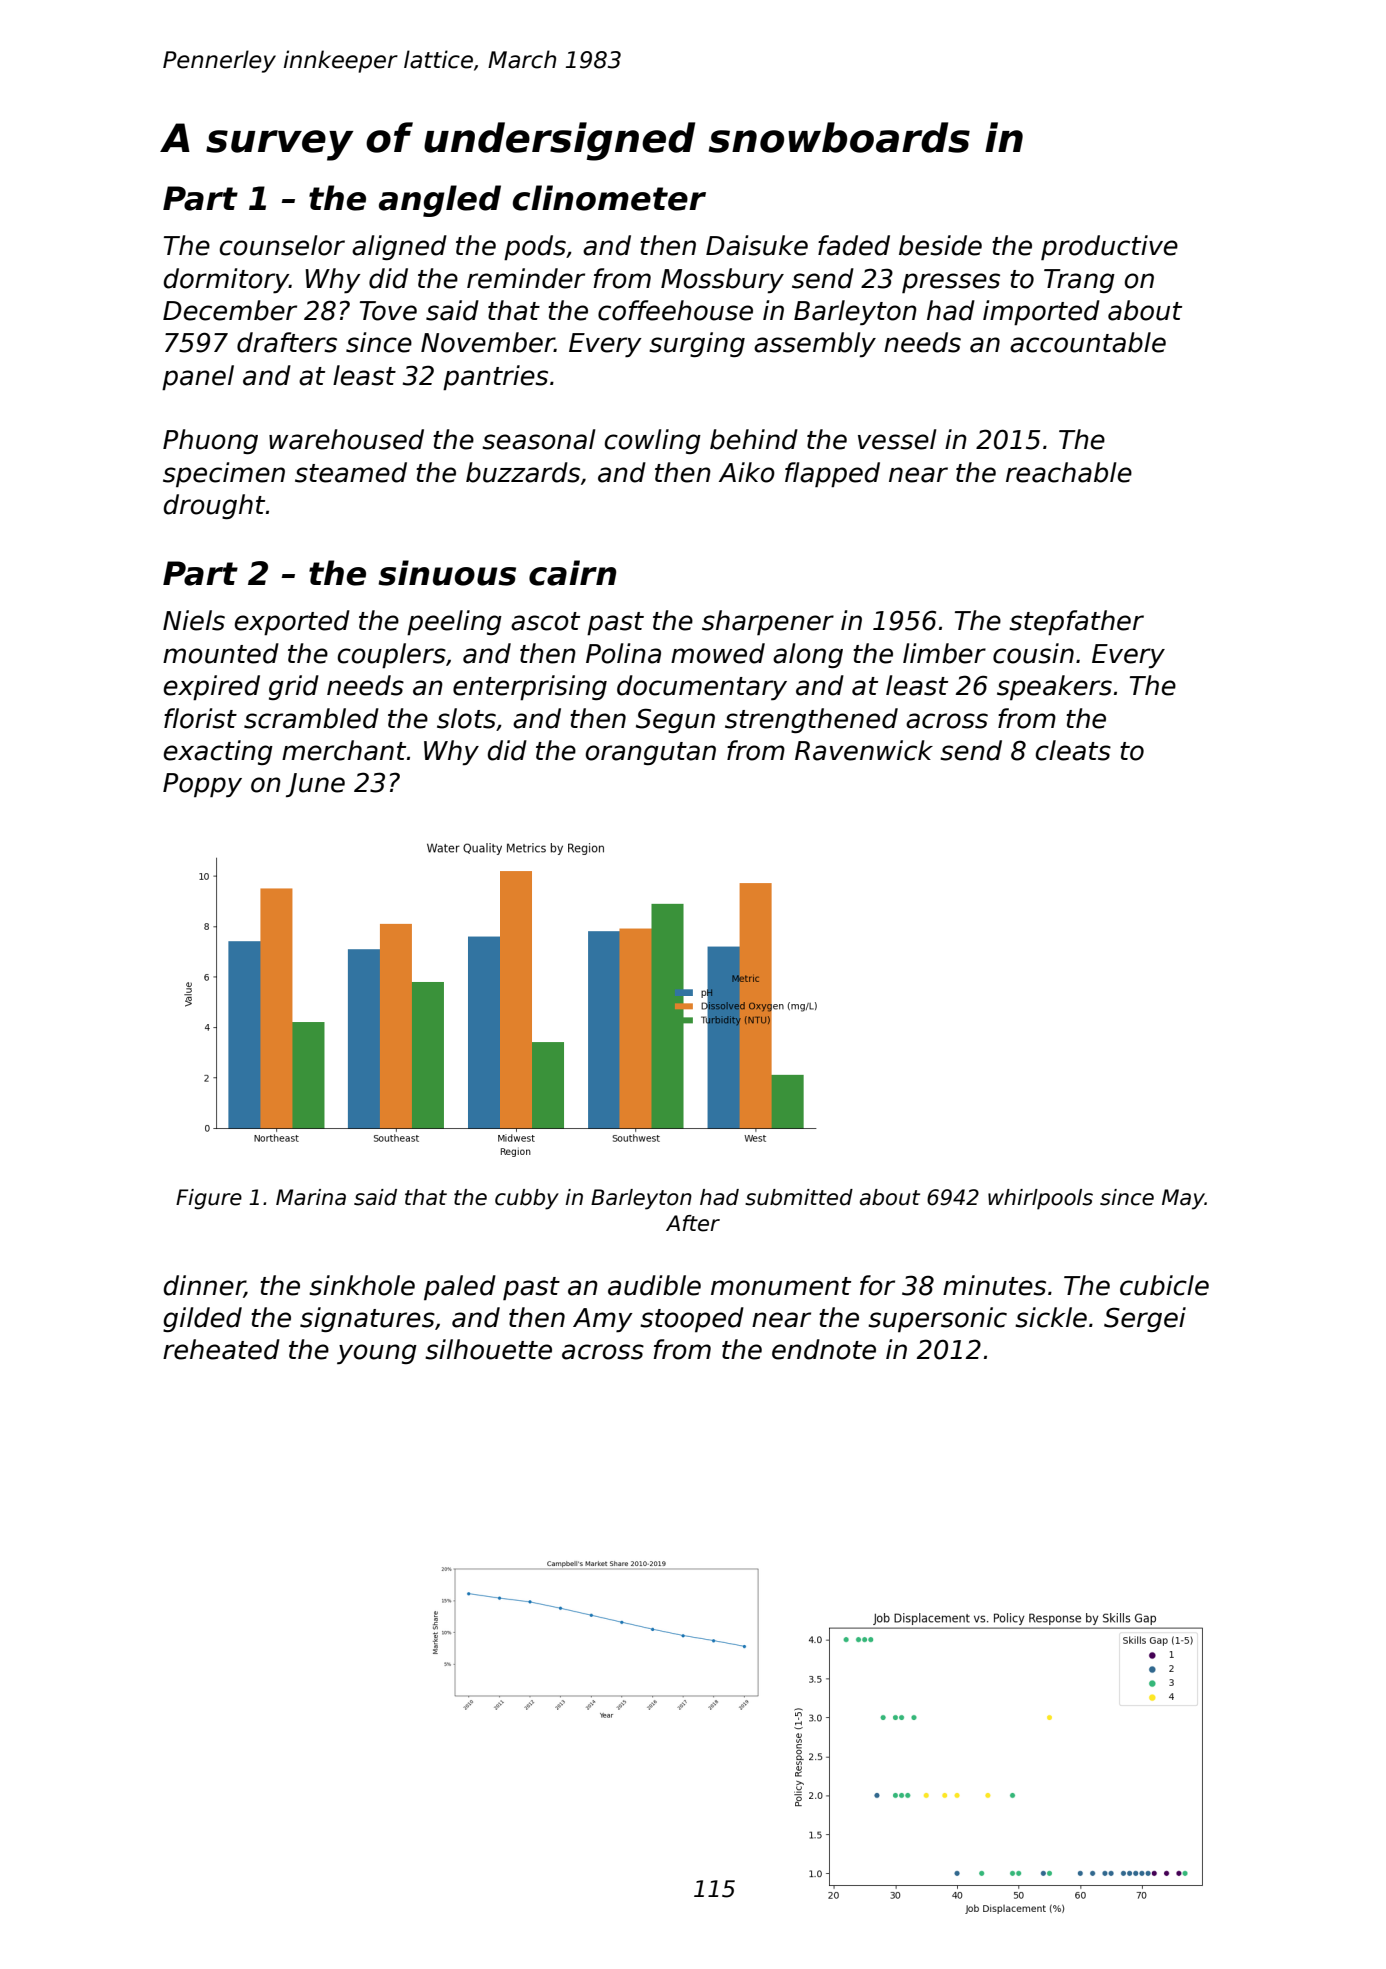 This page has height=1969, width=1386. Describe the element at coordinates (204, 1286) in the page. I see `dinner` at that location.
